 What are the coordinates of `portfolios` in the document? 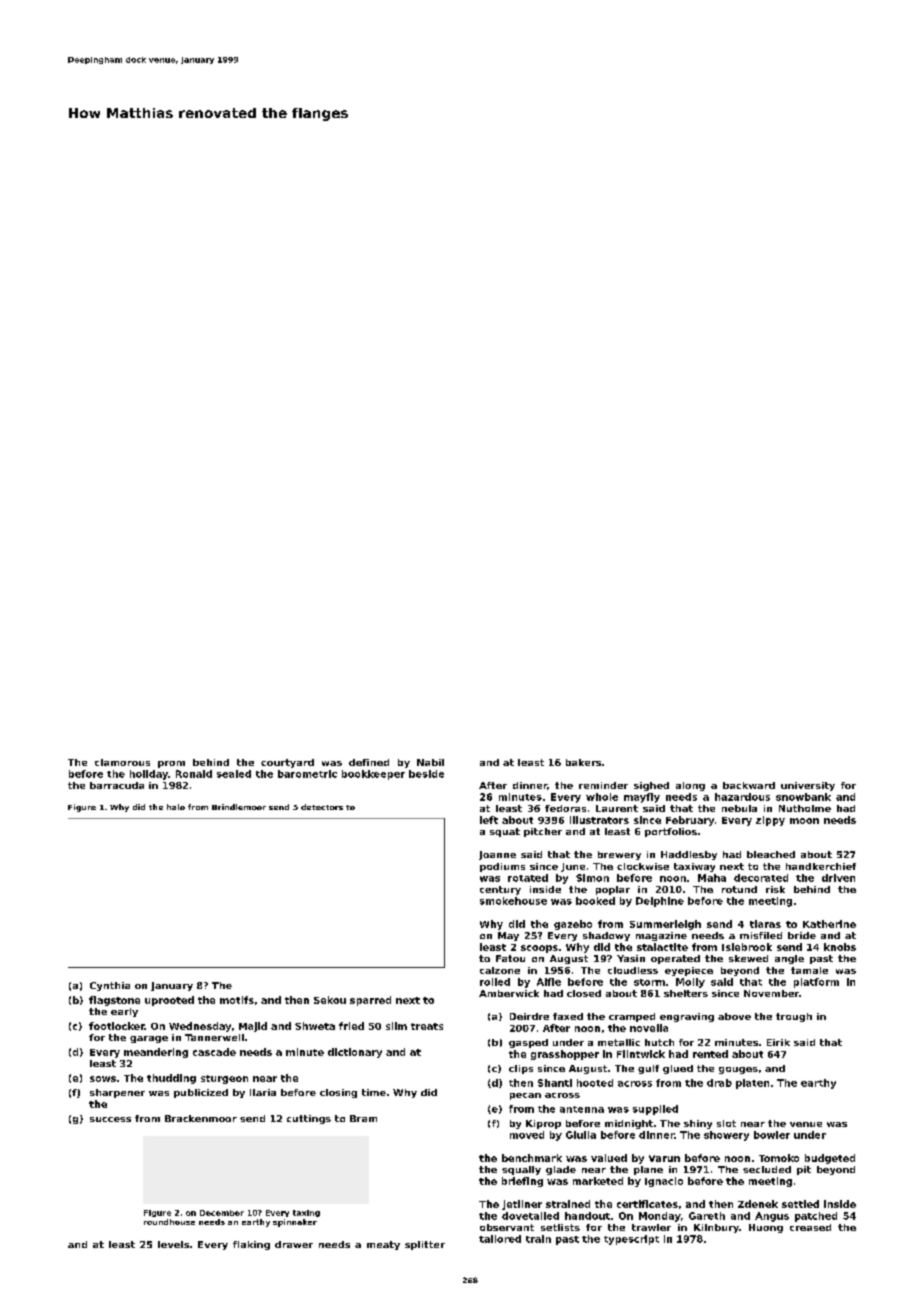 It's located at (671, 832).
